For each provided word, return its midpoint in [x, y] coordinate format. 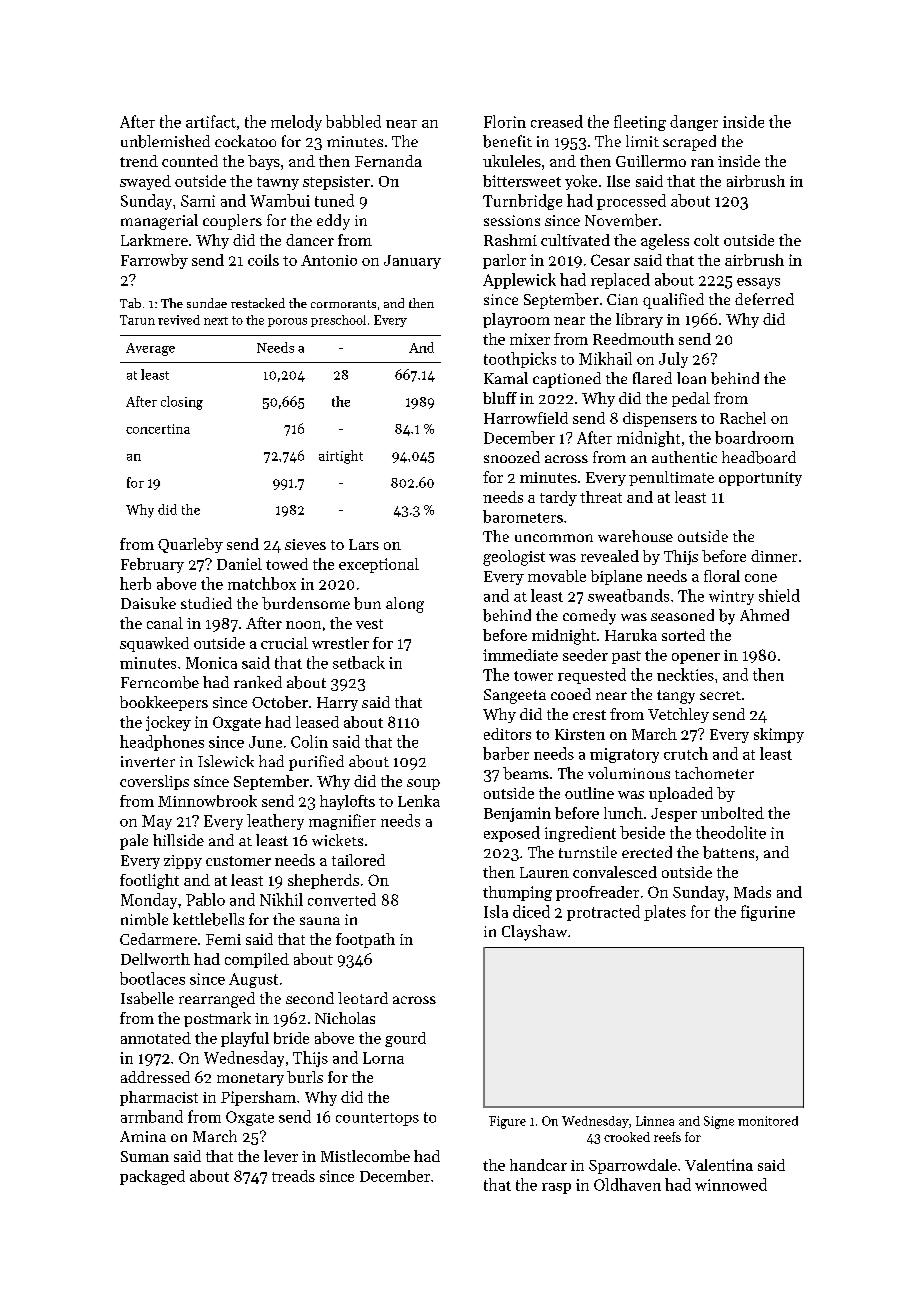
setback [359, 662]
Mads [752, 892]
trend [139, 161]
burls [305, 1077]
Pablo [205, 899]
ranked [258, 682]
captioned [567, 380]
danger [694, 123]
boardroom [754, 437]
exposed [512, 834]
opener [696, 658]
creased [557, 121]
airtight [341, 457]
